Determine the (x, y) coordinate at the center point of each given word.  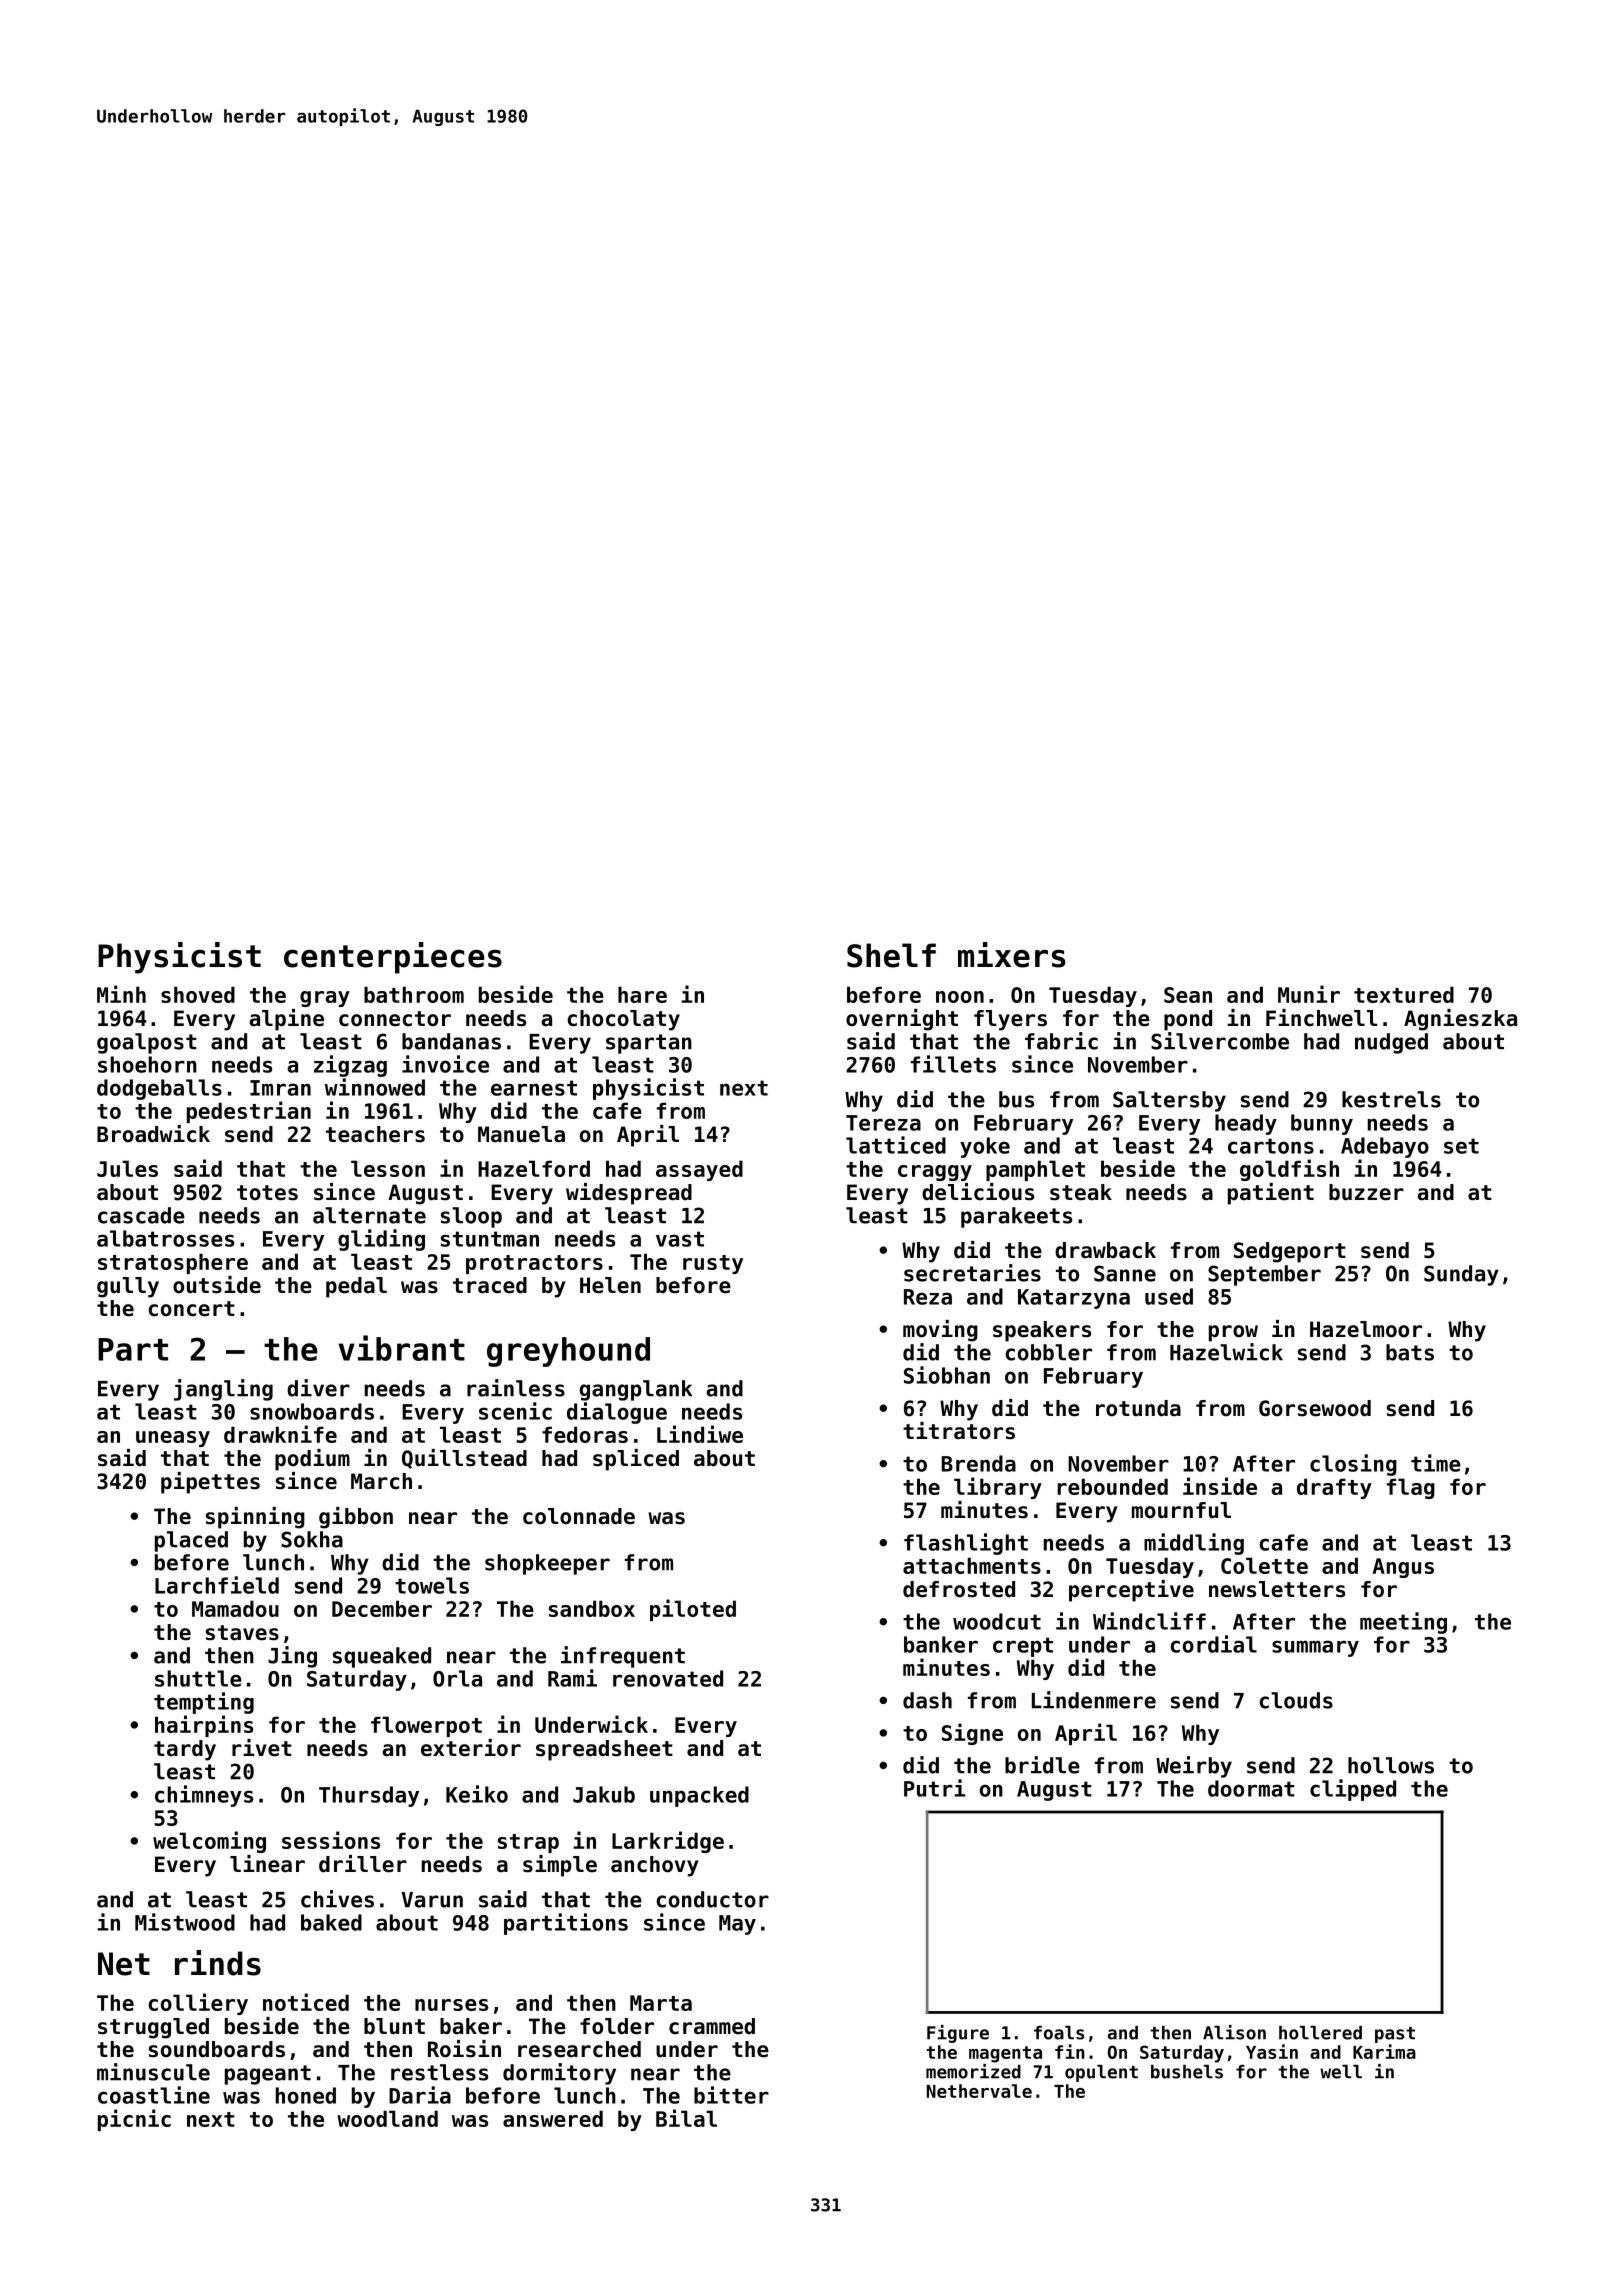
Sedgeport (1290, 1252)
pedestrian (249, 1112)
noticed (306, 2002)
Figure (958, 2034)
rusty (713, 1264)
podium (312, 1460)
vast (680, 1239)
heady (1246, 1124)
